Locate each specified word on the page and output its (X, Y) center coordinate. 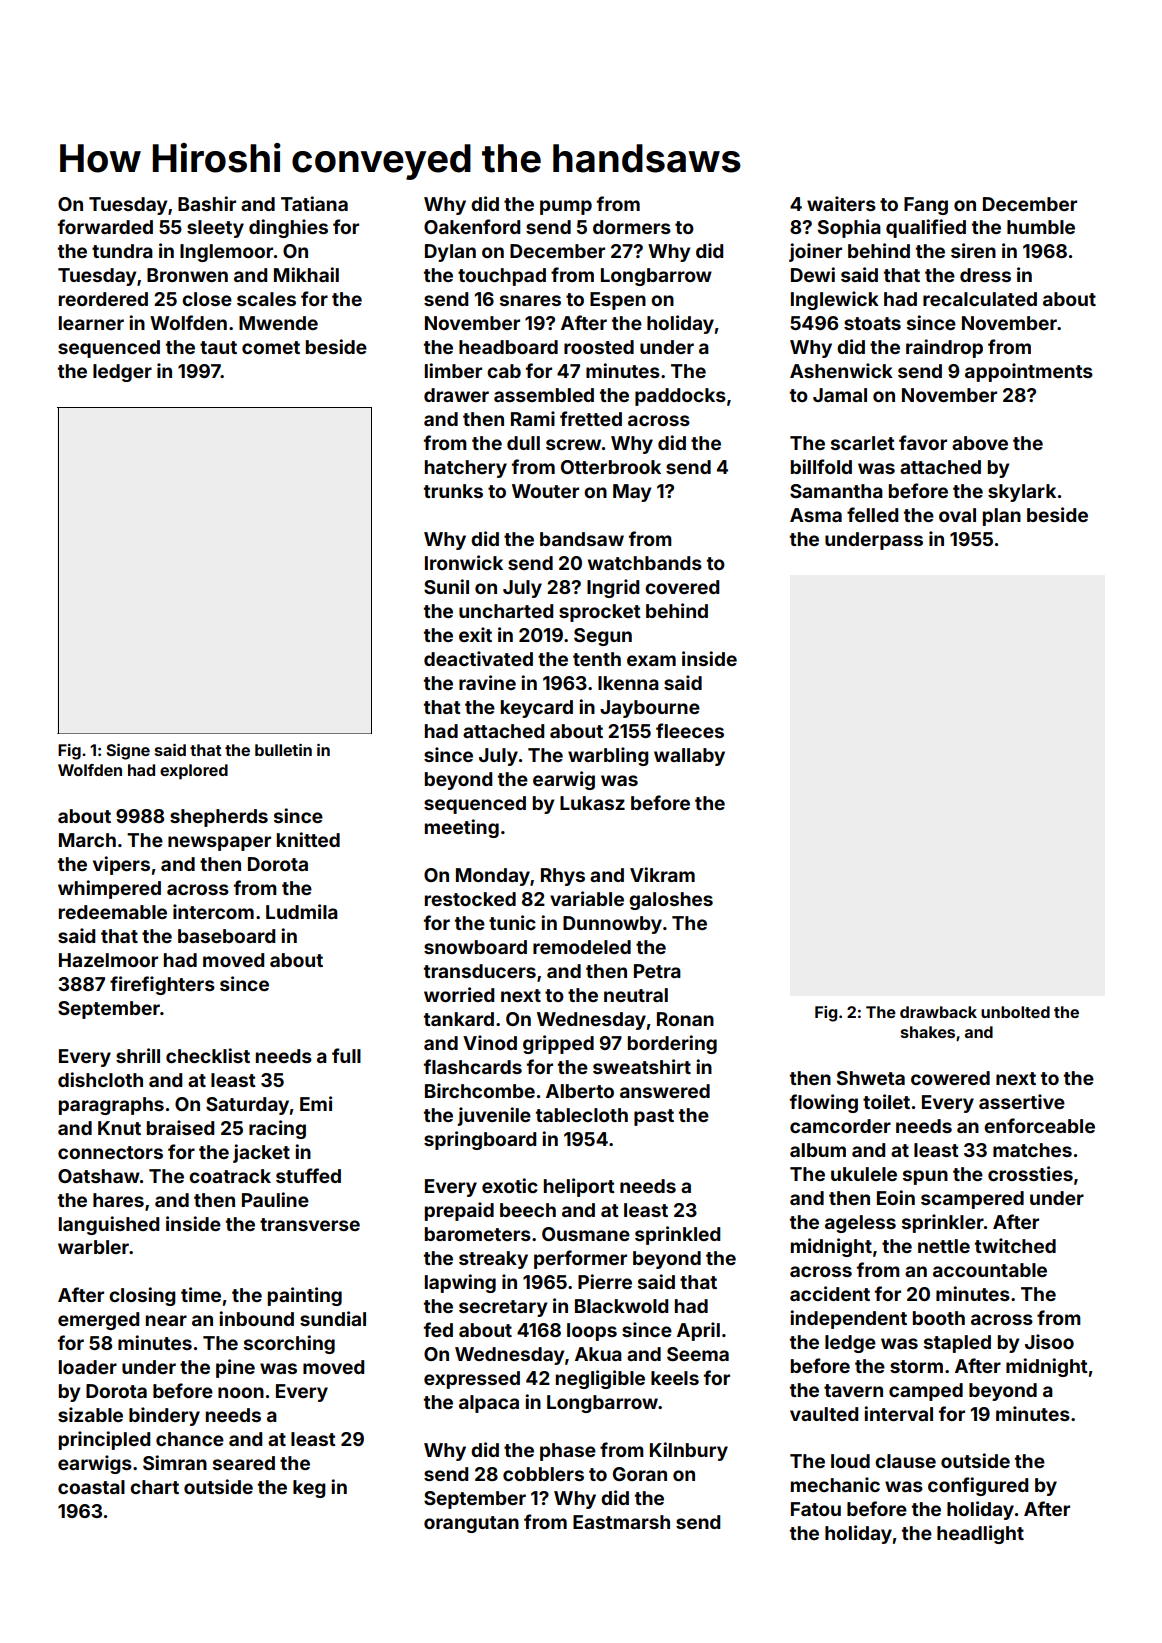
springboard (480, 1140)
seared (244, 1463)
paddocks (680, 397)
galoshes (671, 901)
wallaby (689, 757)
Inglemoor (226, 253)
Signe (128, 752)
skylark (1022, 493)
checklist (208, 1055)
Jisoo (1049, 1341)
